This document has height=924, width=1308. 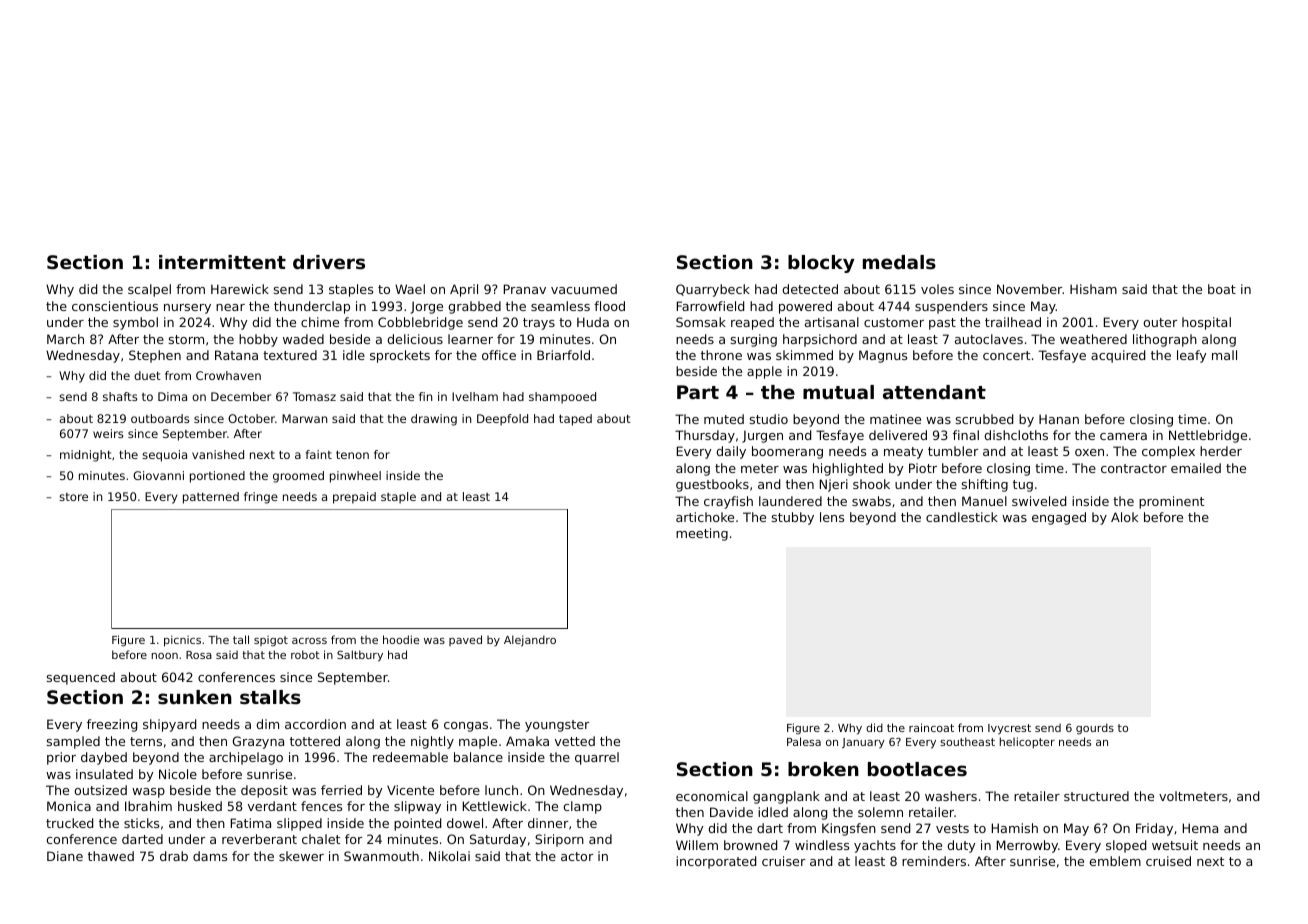 I want to click on gourds, so click(x=1095, y=729).
